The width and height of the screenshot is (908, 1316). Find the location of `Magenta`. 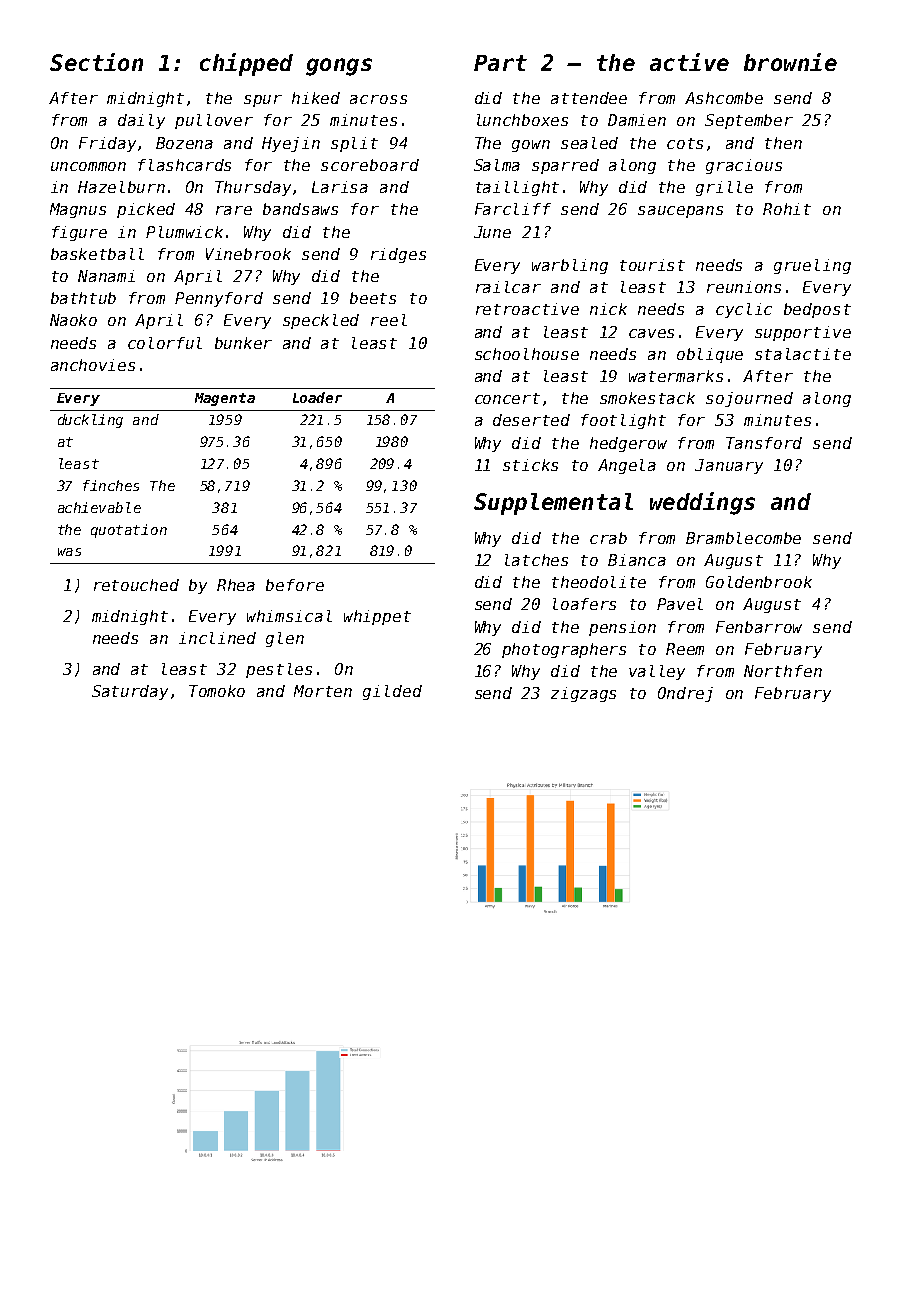

Magenta is located at coordinates (225, 399).
